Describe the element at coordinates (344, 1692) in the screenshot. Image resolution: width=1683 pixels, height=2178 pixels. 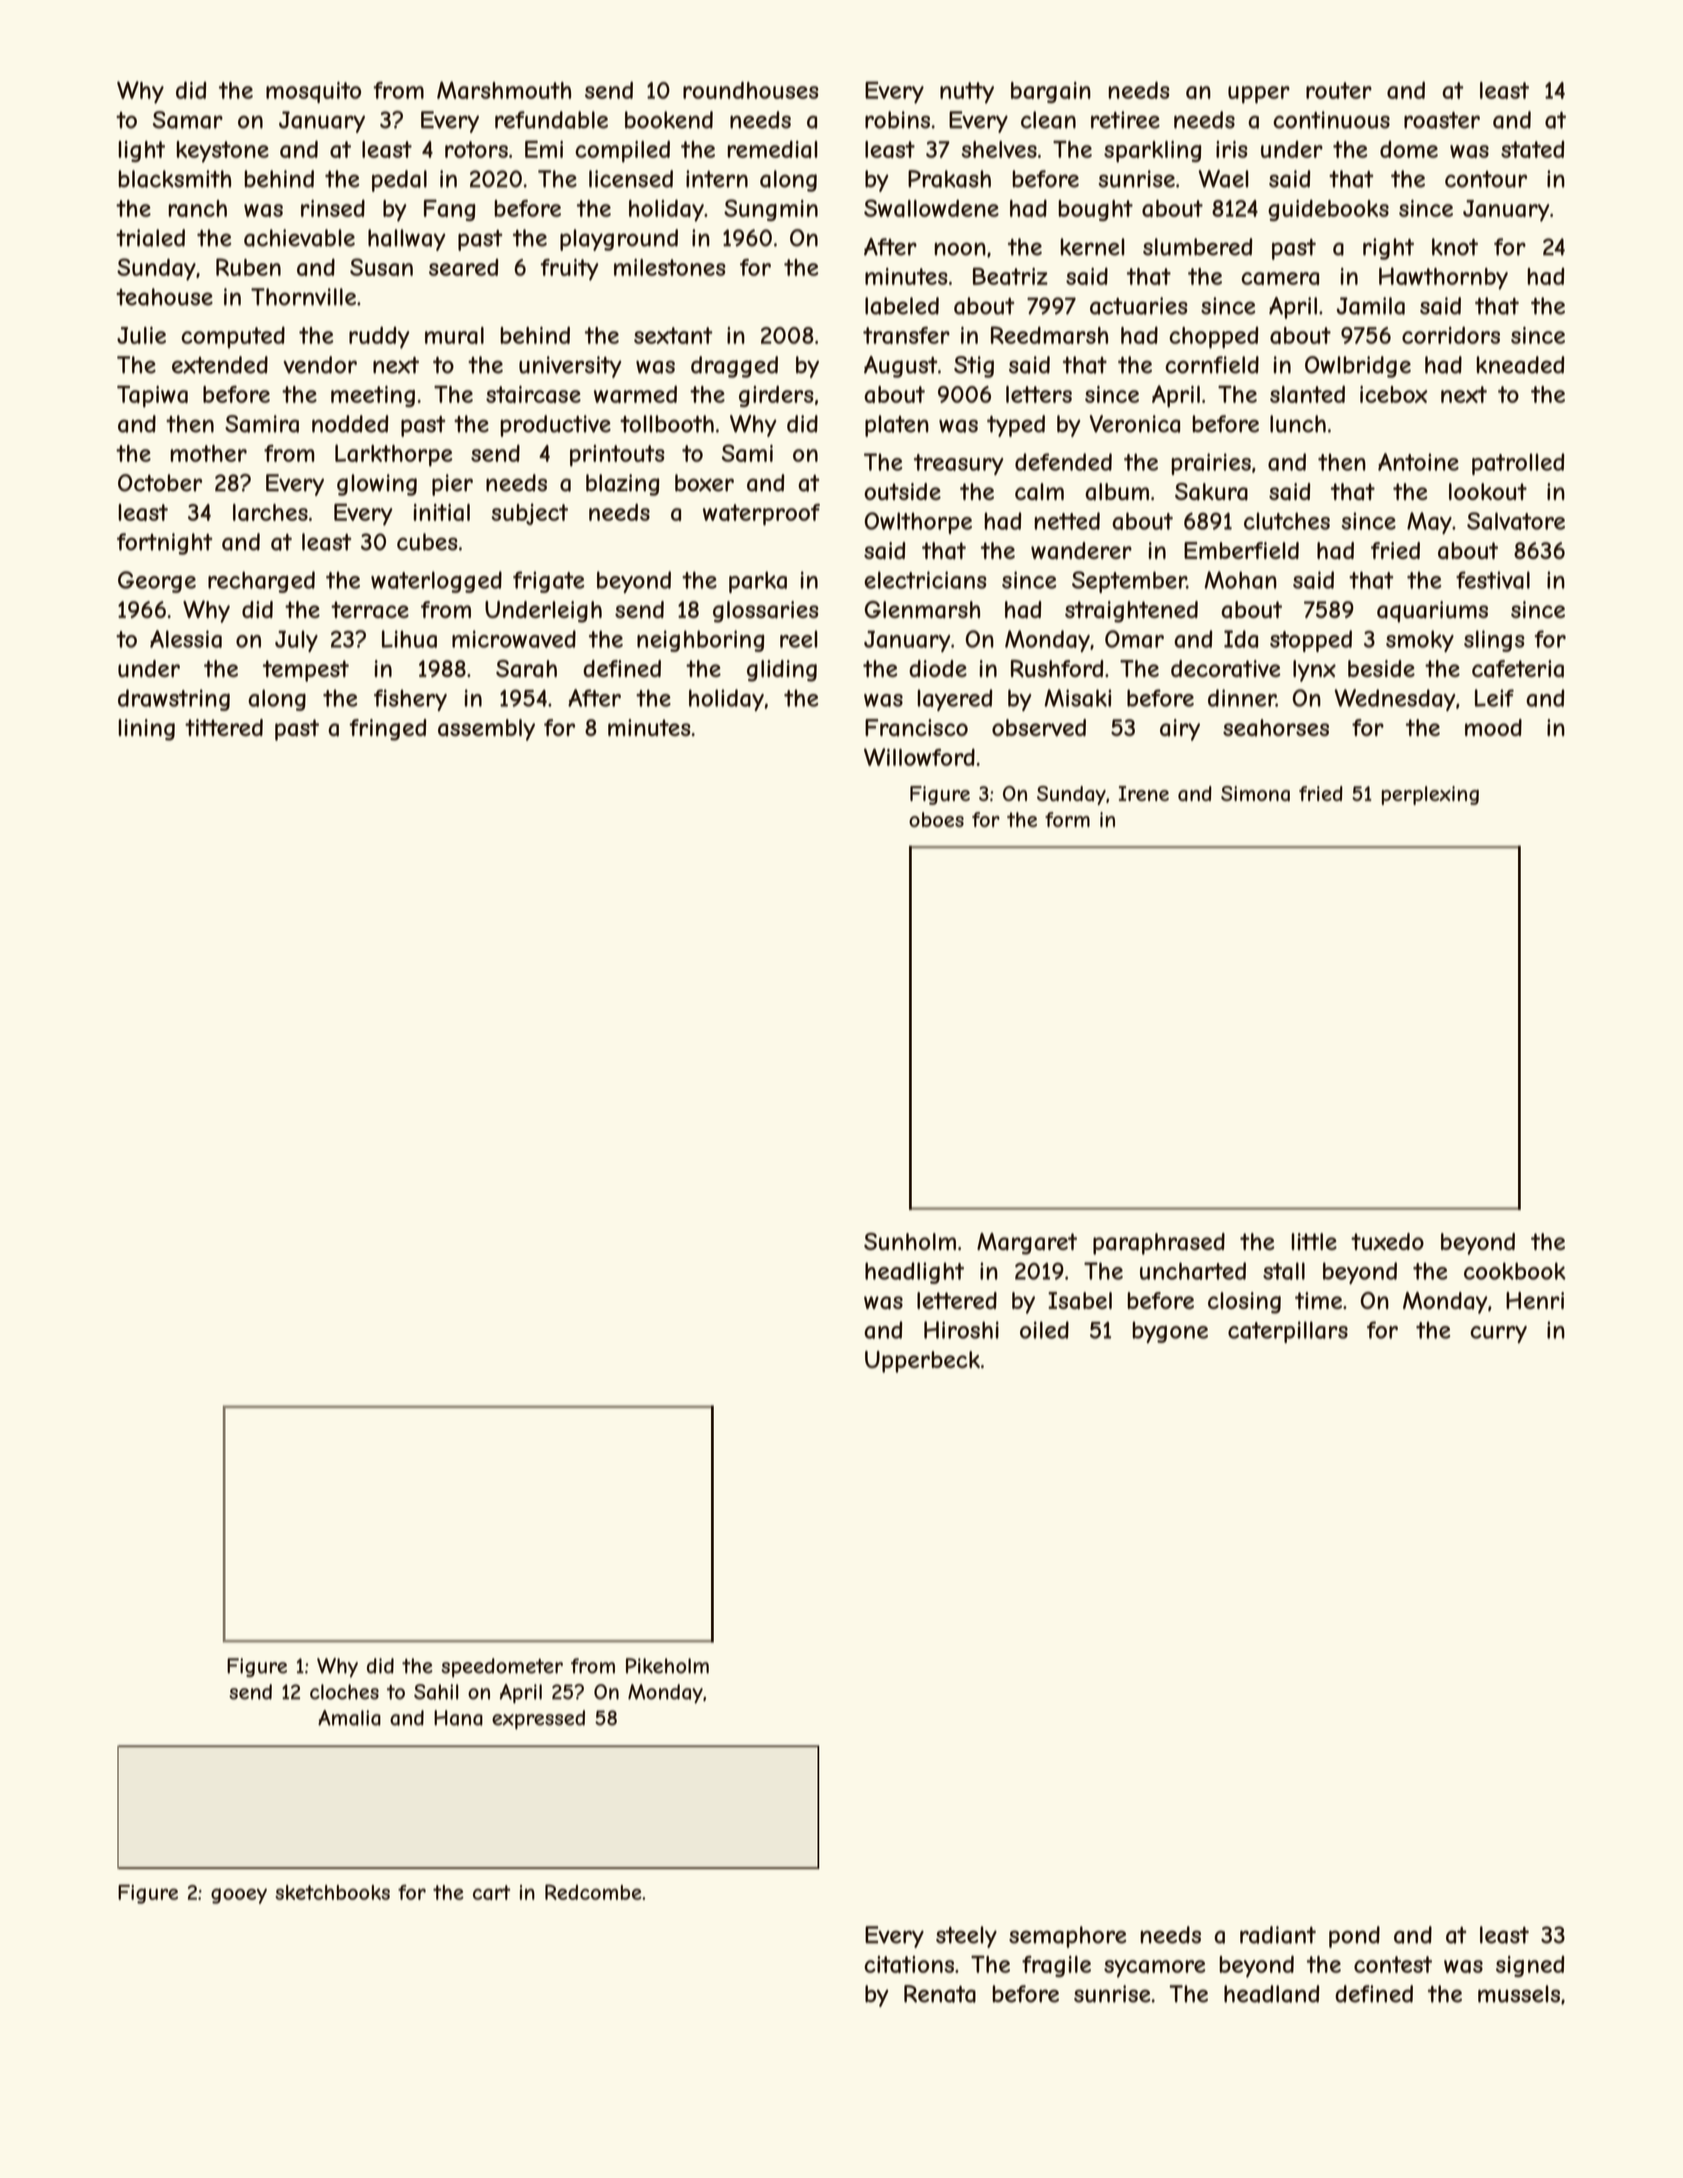
I see `cloches` at that location.
